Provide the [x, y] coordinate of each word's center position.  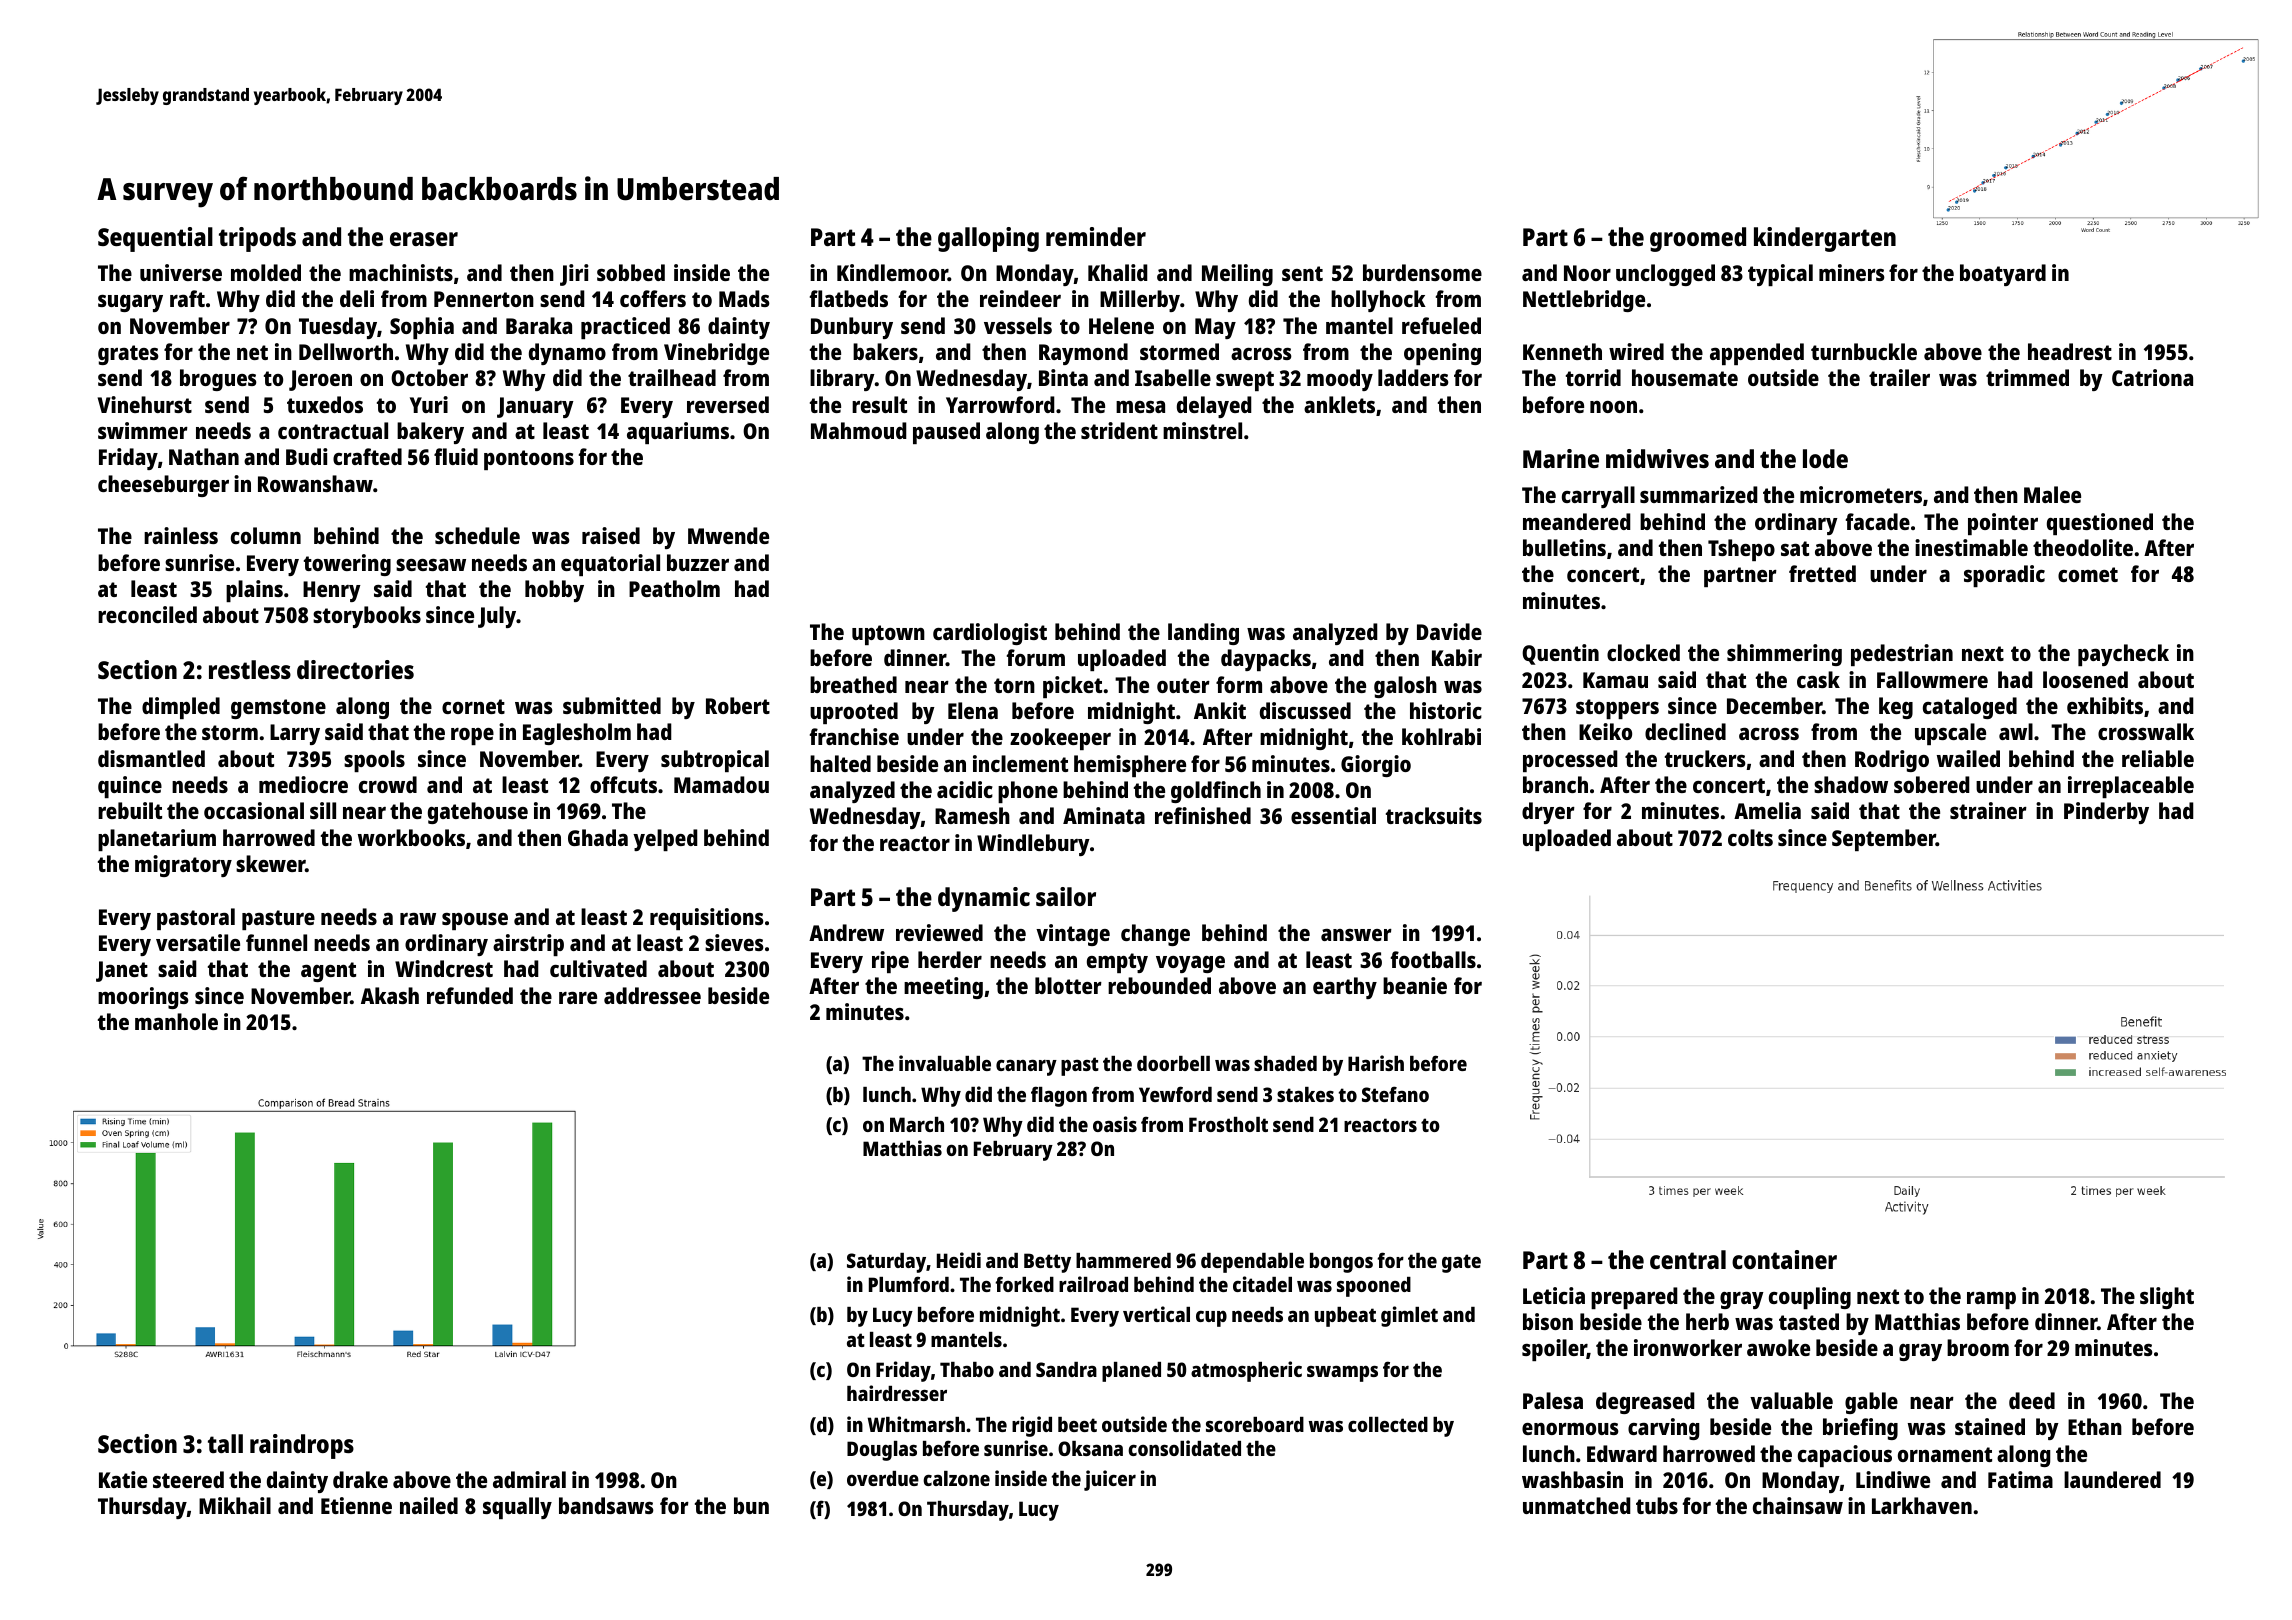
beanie [1415, 985]
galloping [988, 239]
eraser [424, 239]
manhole [176, 1021]
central [1688, 1259]
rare [578, 998]
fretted [1822, 573]
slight [2167, 1298]
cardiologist [990, 634]
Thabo [967, 1369]
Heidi [959, 1260]
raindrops [302, 1446]
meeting [943, 988]
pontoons [529, 460]
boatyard [2003, 275]
